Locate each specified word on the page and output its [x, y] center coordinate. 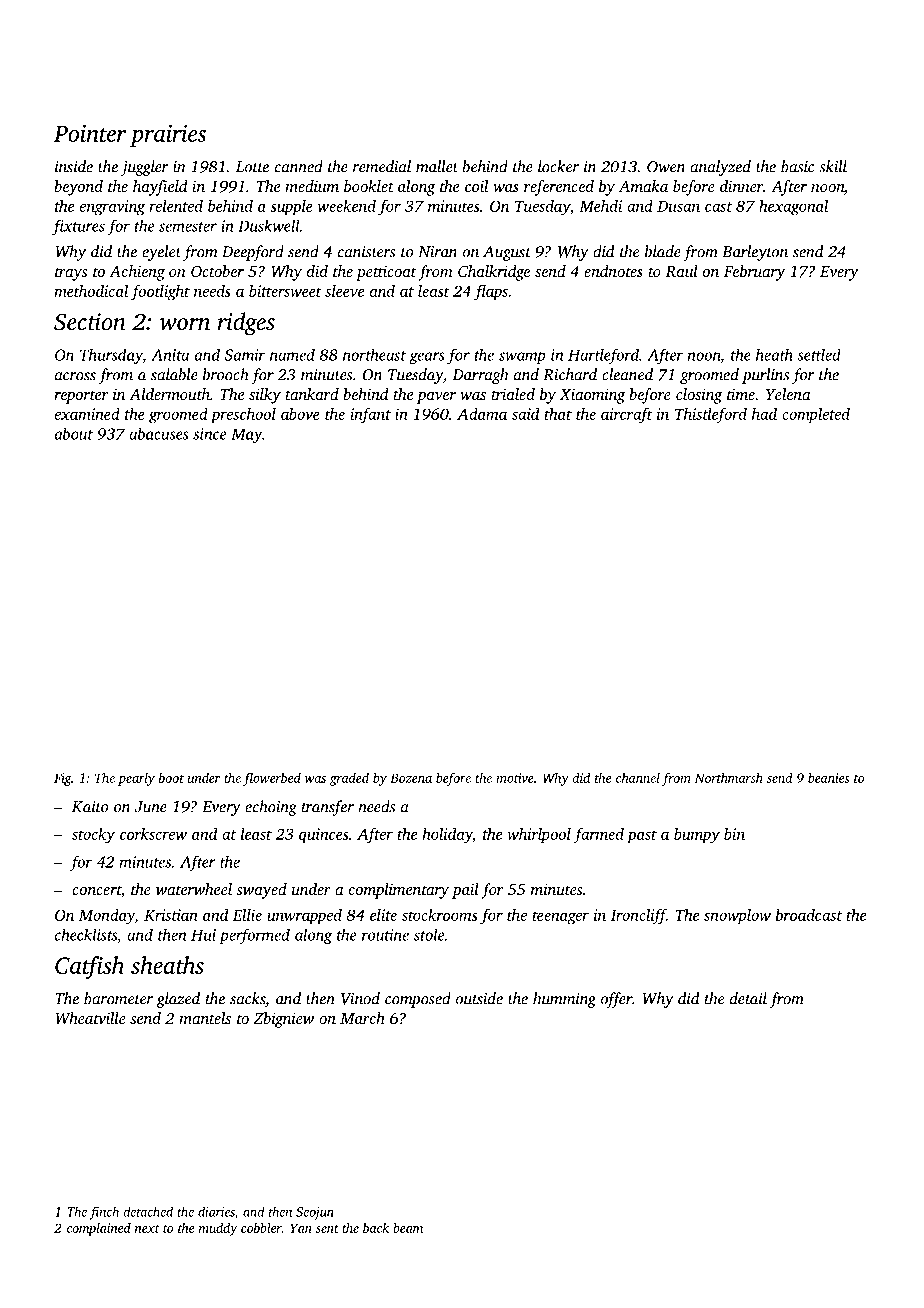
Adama [482, 414]
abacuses [159, 433]
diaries [216, 1211]
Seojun [315, 1213]
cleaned [627, 374]
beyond [78, 188]
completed [816, 416]
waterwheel [194, 889]
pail [465, 891]
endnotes [613, 271]
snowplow [737, 917]
